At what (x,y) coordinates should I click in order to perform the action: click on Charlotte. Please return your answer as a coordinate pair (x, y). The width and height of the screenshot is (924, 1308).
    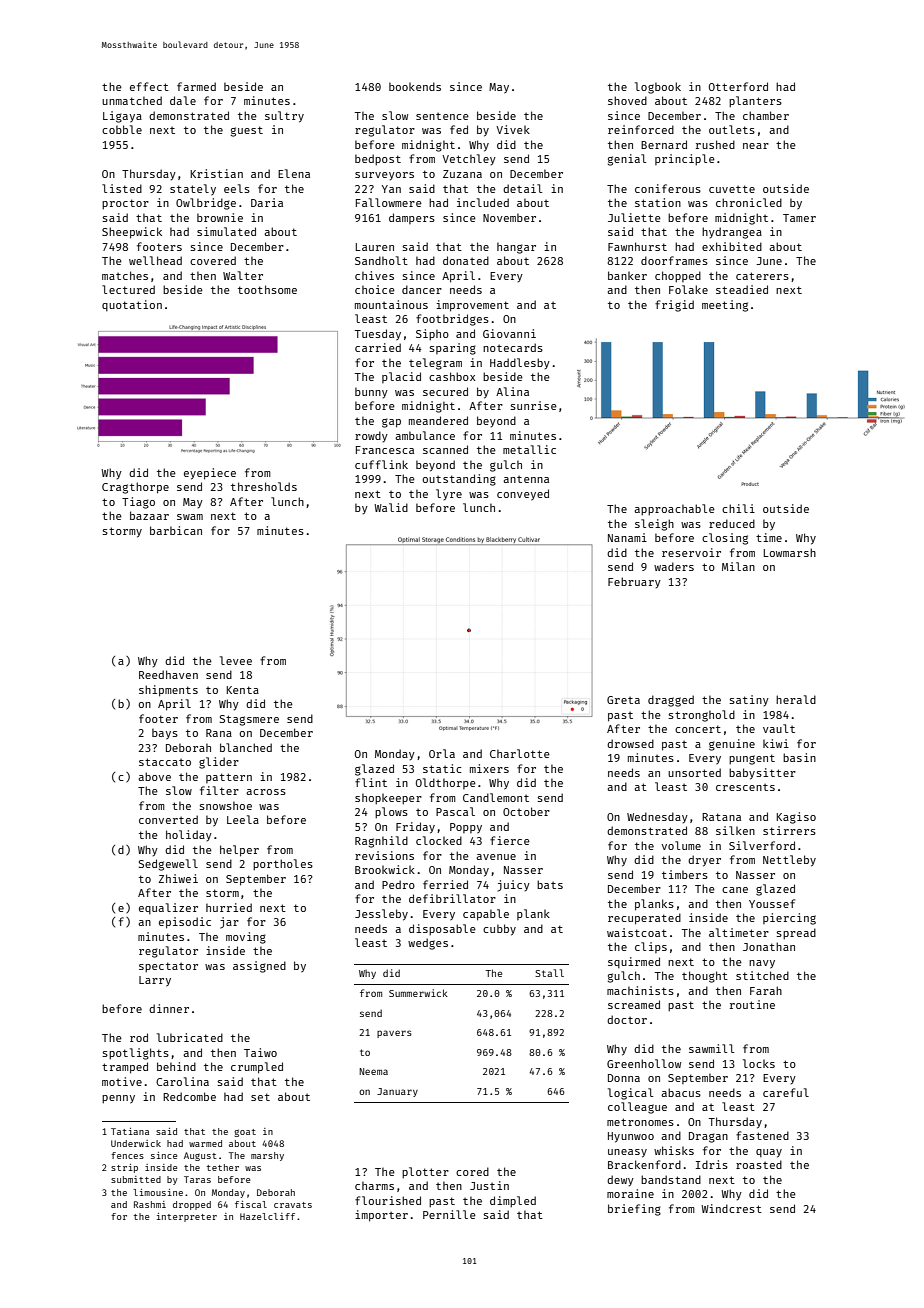
    Looking at the image, I should click on (520, 753).
